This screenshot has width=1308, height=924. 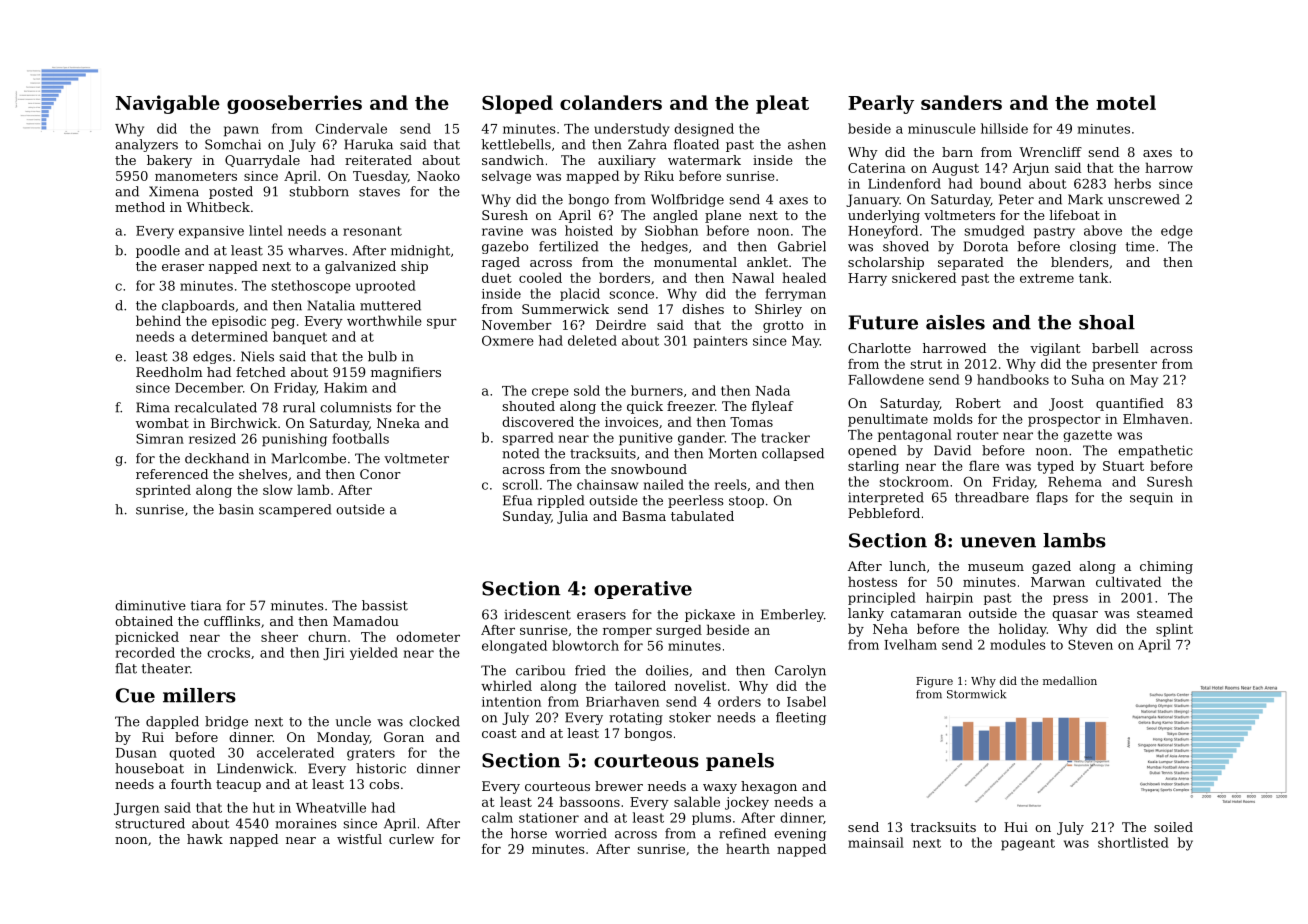 What do you see at coordinates (278, 489) in the screenshot?
I see `slow` at bounding box center [278, 489].
